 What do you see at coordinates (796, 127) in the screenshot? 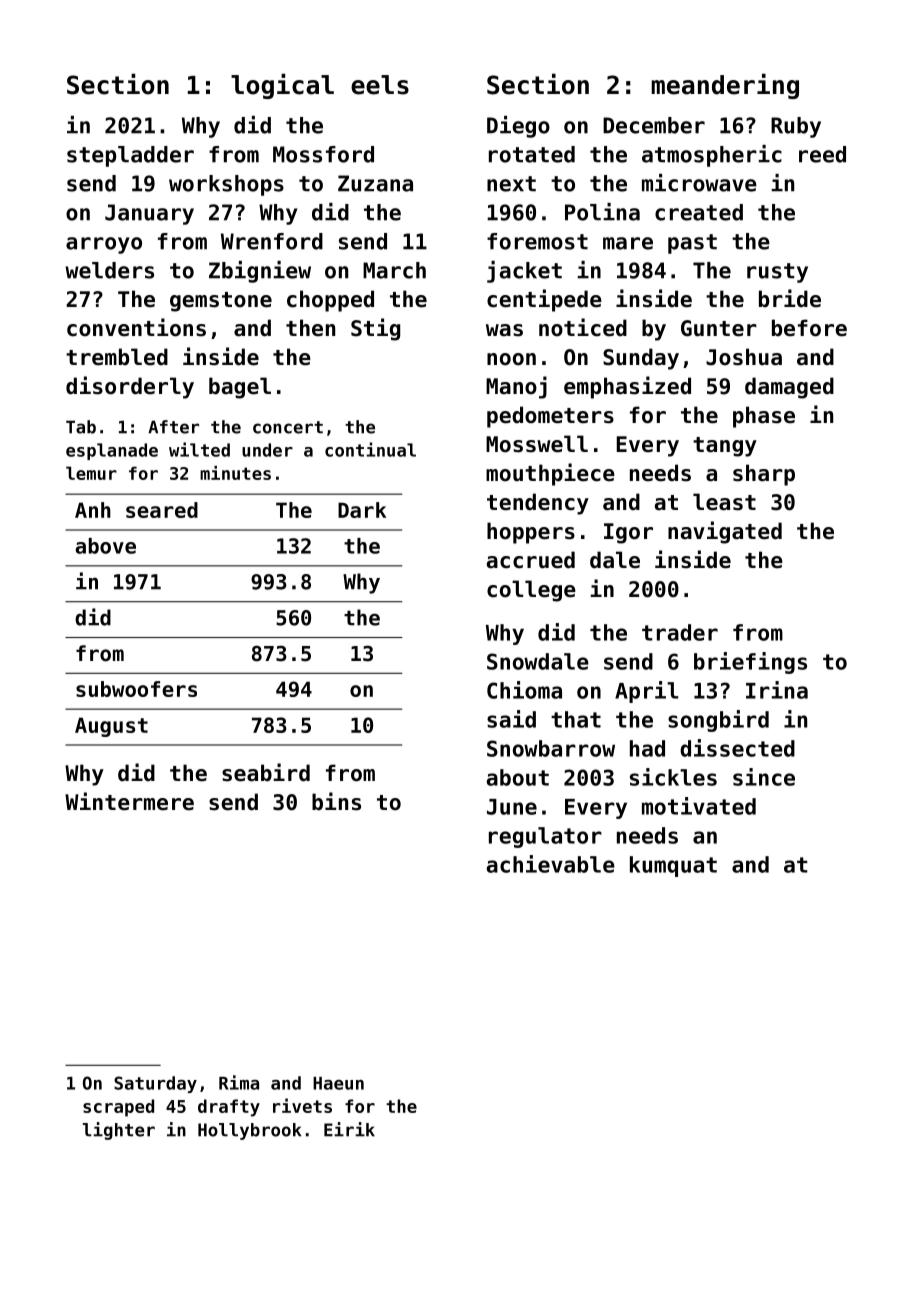
I see `Ruby` at bounding box center [796, 127].
